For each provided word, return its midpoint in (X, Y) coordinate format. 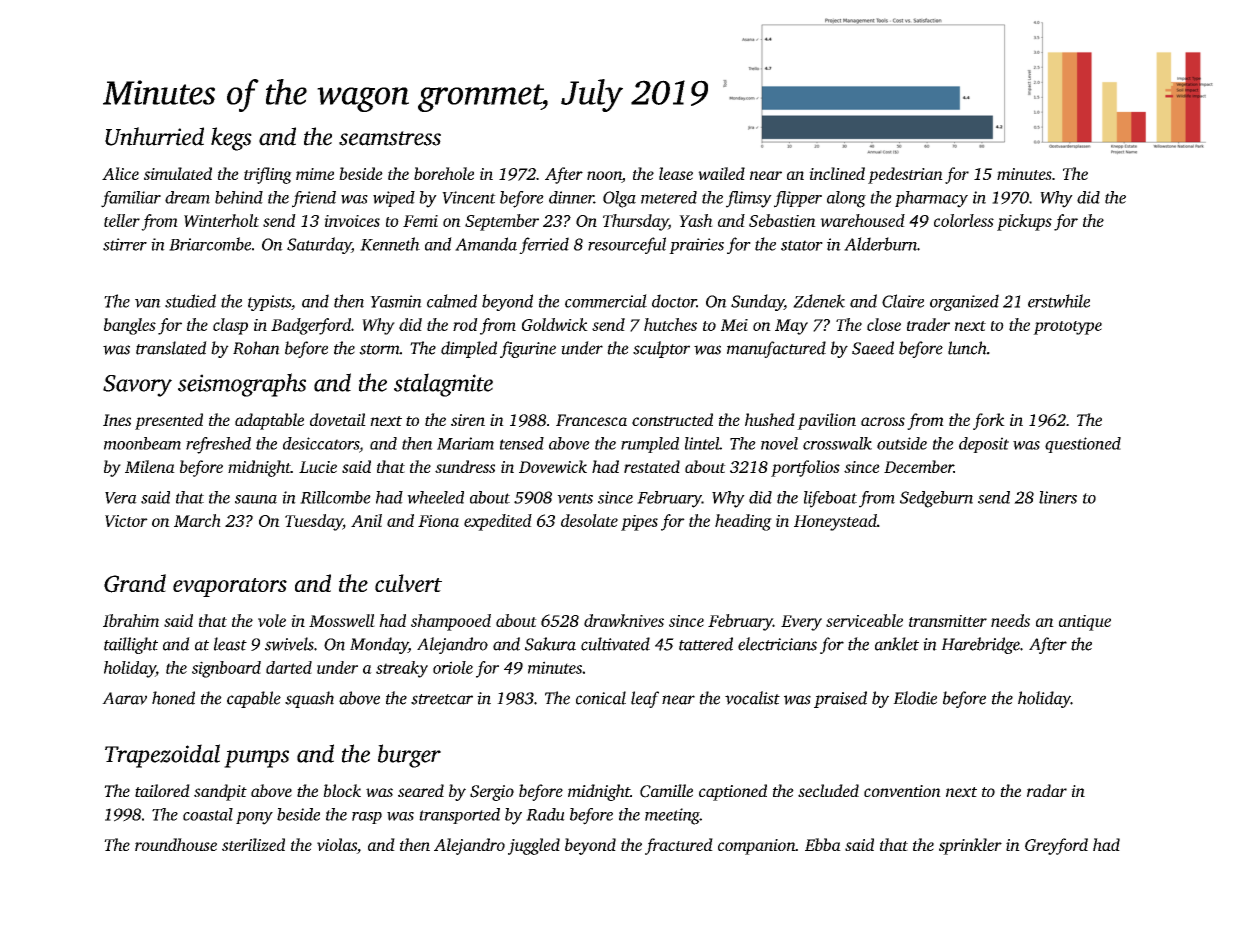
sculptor (661, 349)
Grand (135, 583)
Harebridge (980, 645)
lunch (967, 348)
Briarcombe (210, 244)
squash (309, 699)
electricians (777, 644)
